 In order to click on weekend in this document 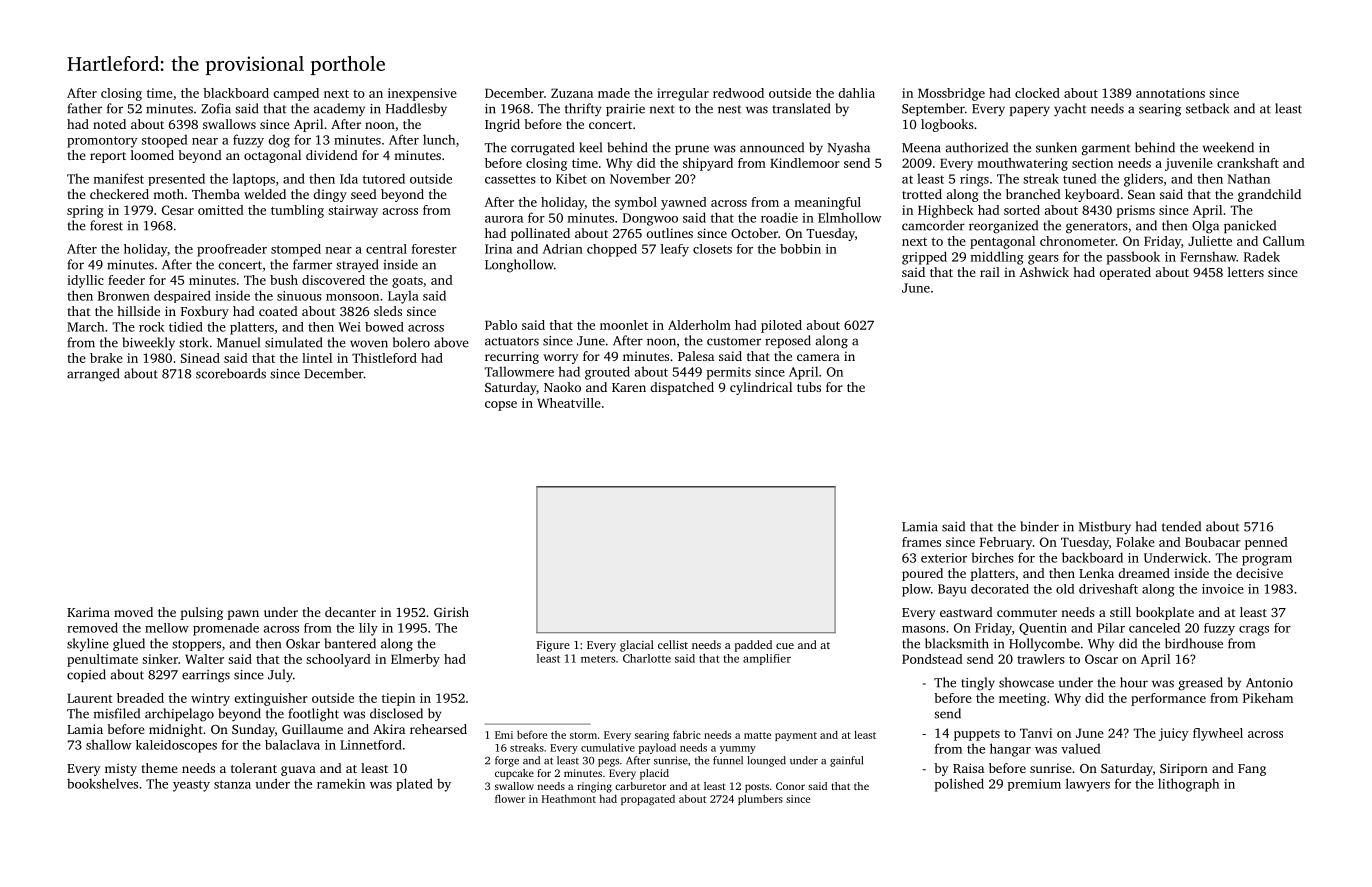, I will do `click(1228, 147)`.
